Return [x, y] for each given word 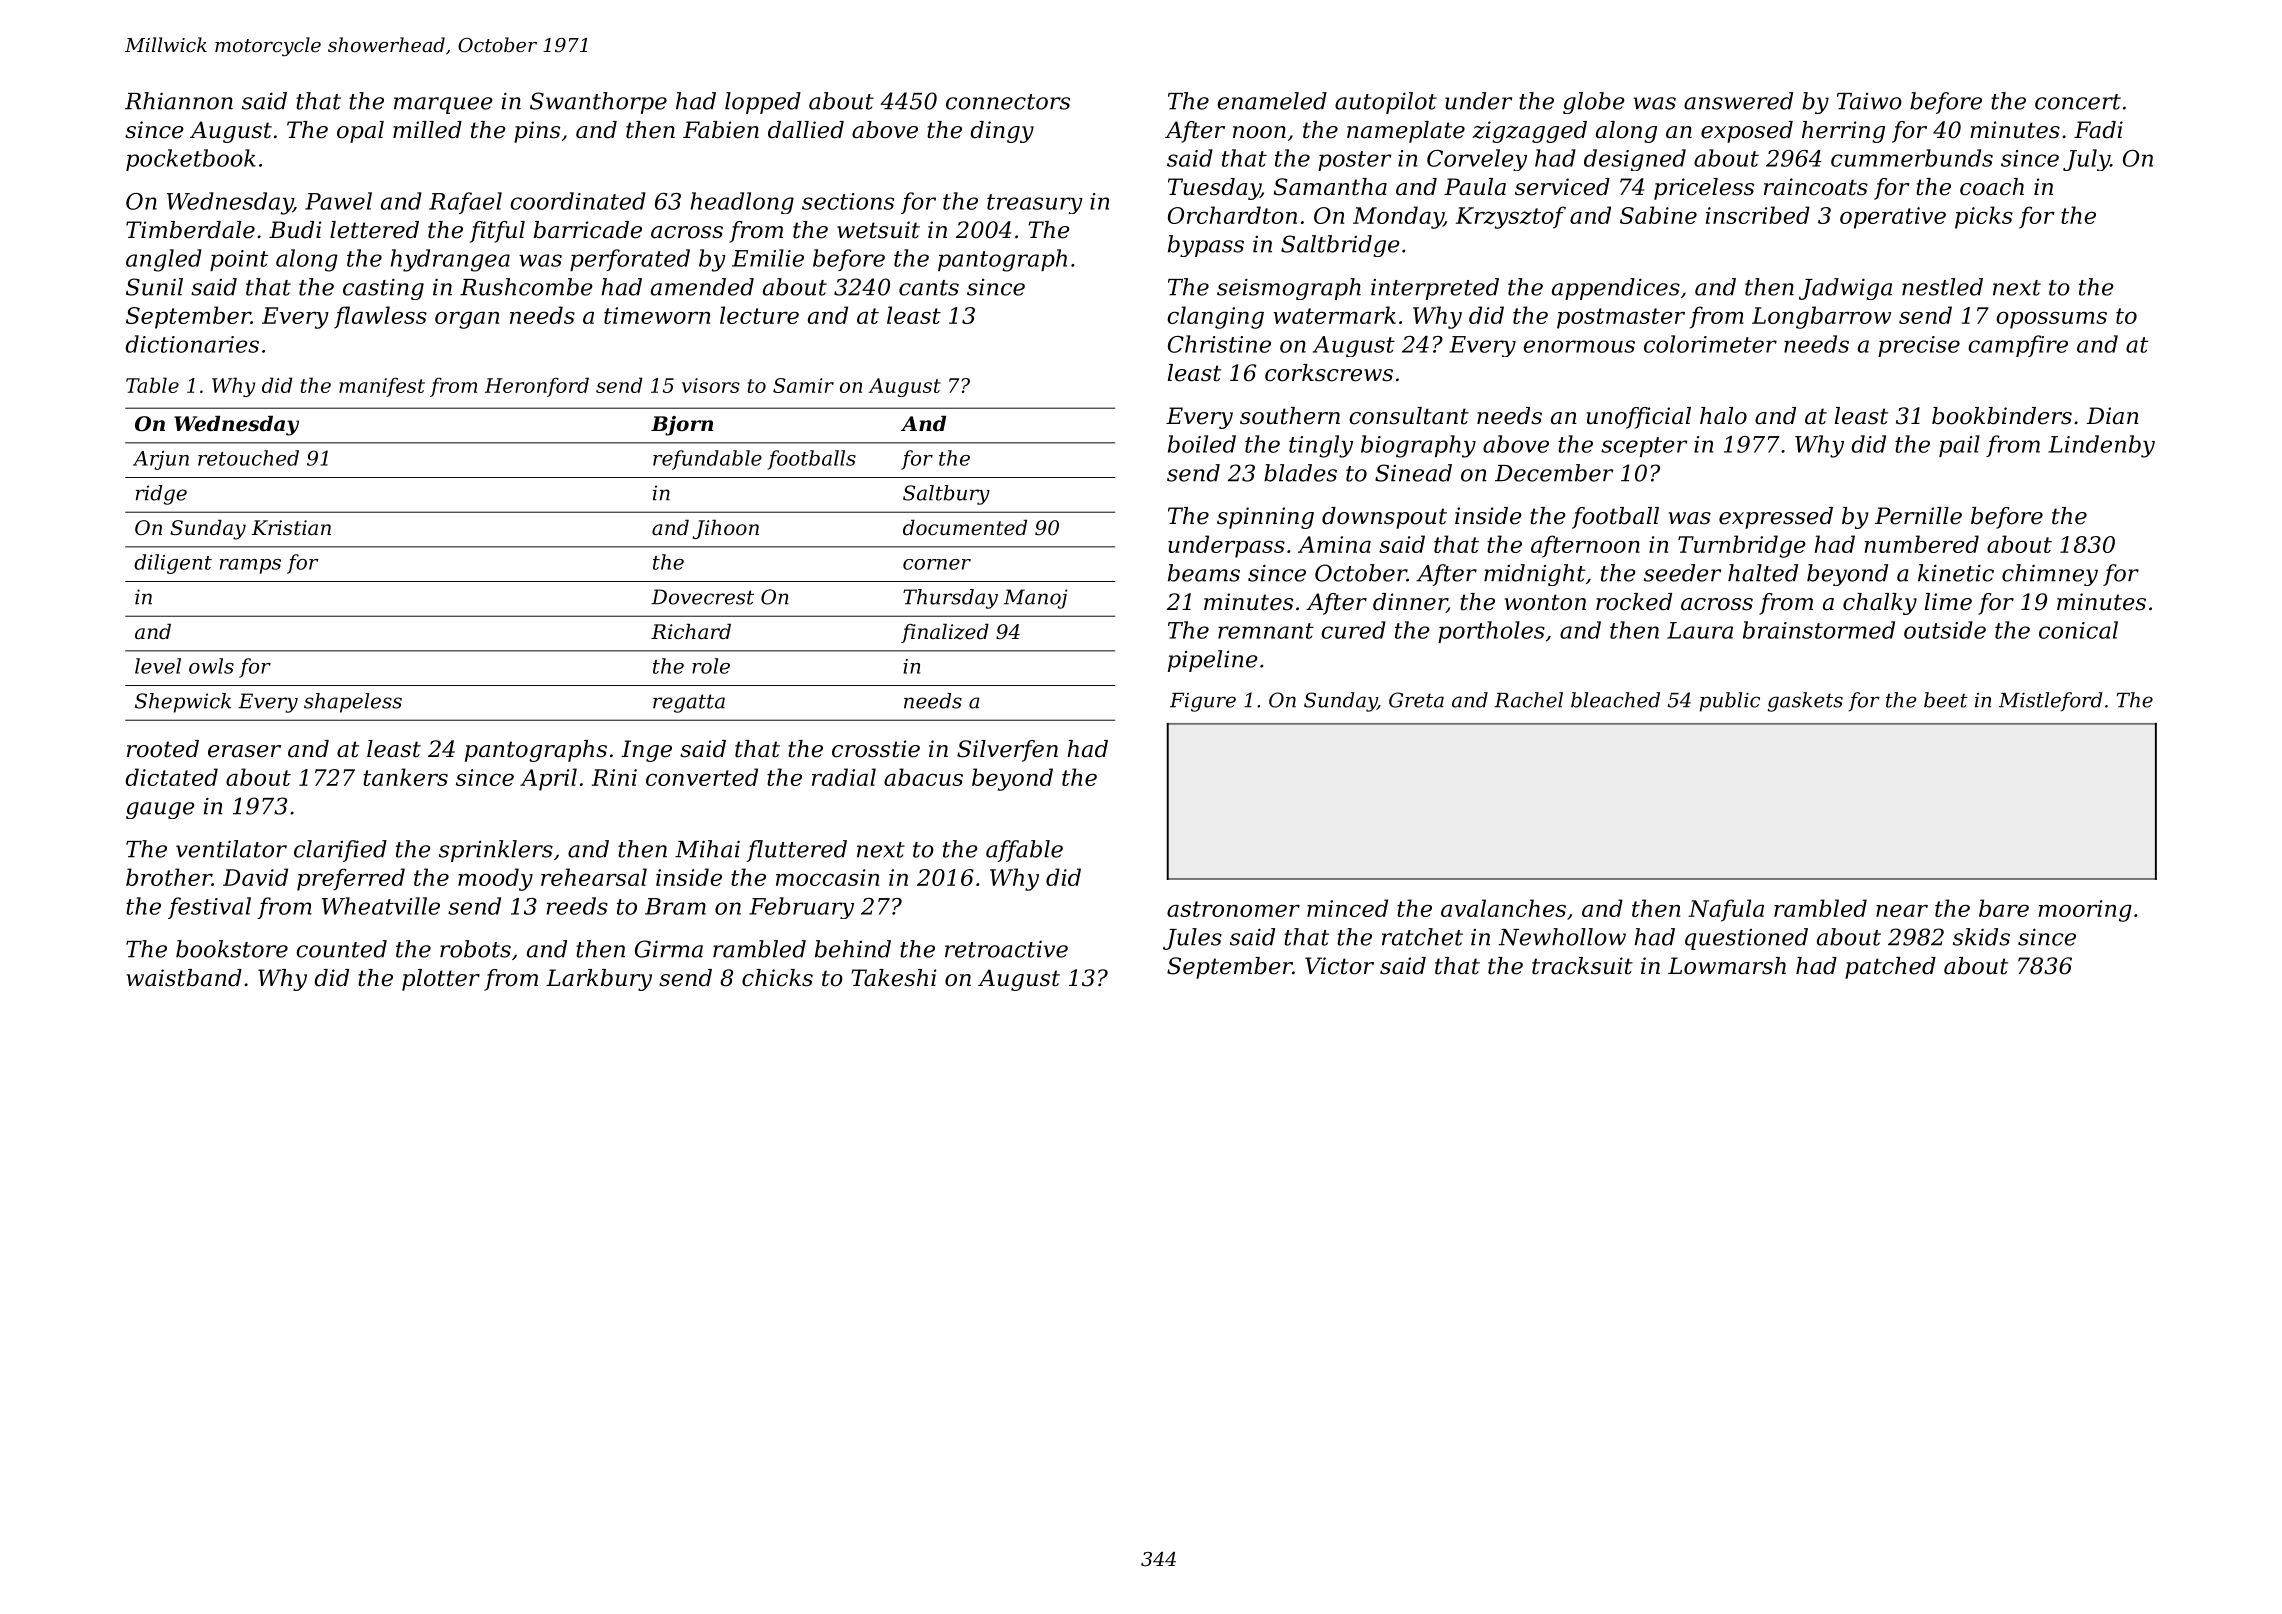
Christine [1219, 344]
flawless [380, 317]
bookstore [232, 949]
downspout [1384, 518]
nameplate [1406, 132]
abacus [923, 777]
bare [2004, 908]
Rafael [465, 203]
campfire [2018, 346]
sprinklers [496, 851]
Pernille [1918, 516]
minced [1347, 908]
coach [1992, 187]
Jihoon [726, 529]
